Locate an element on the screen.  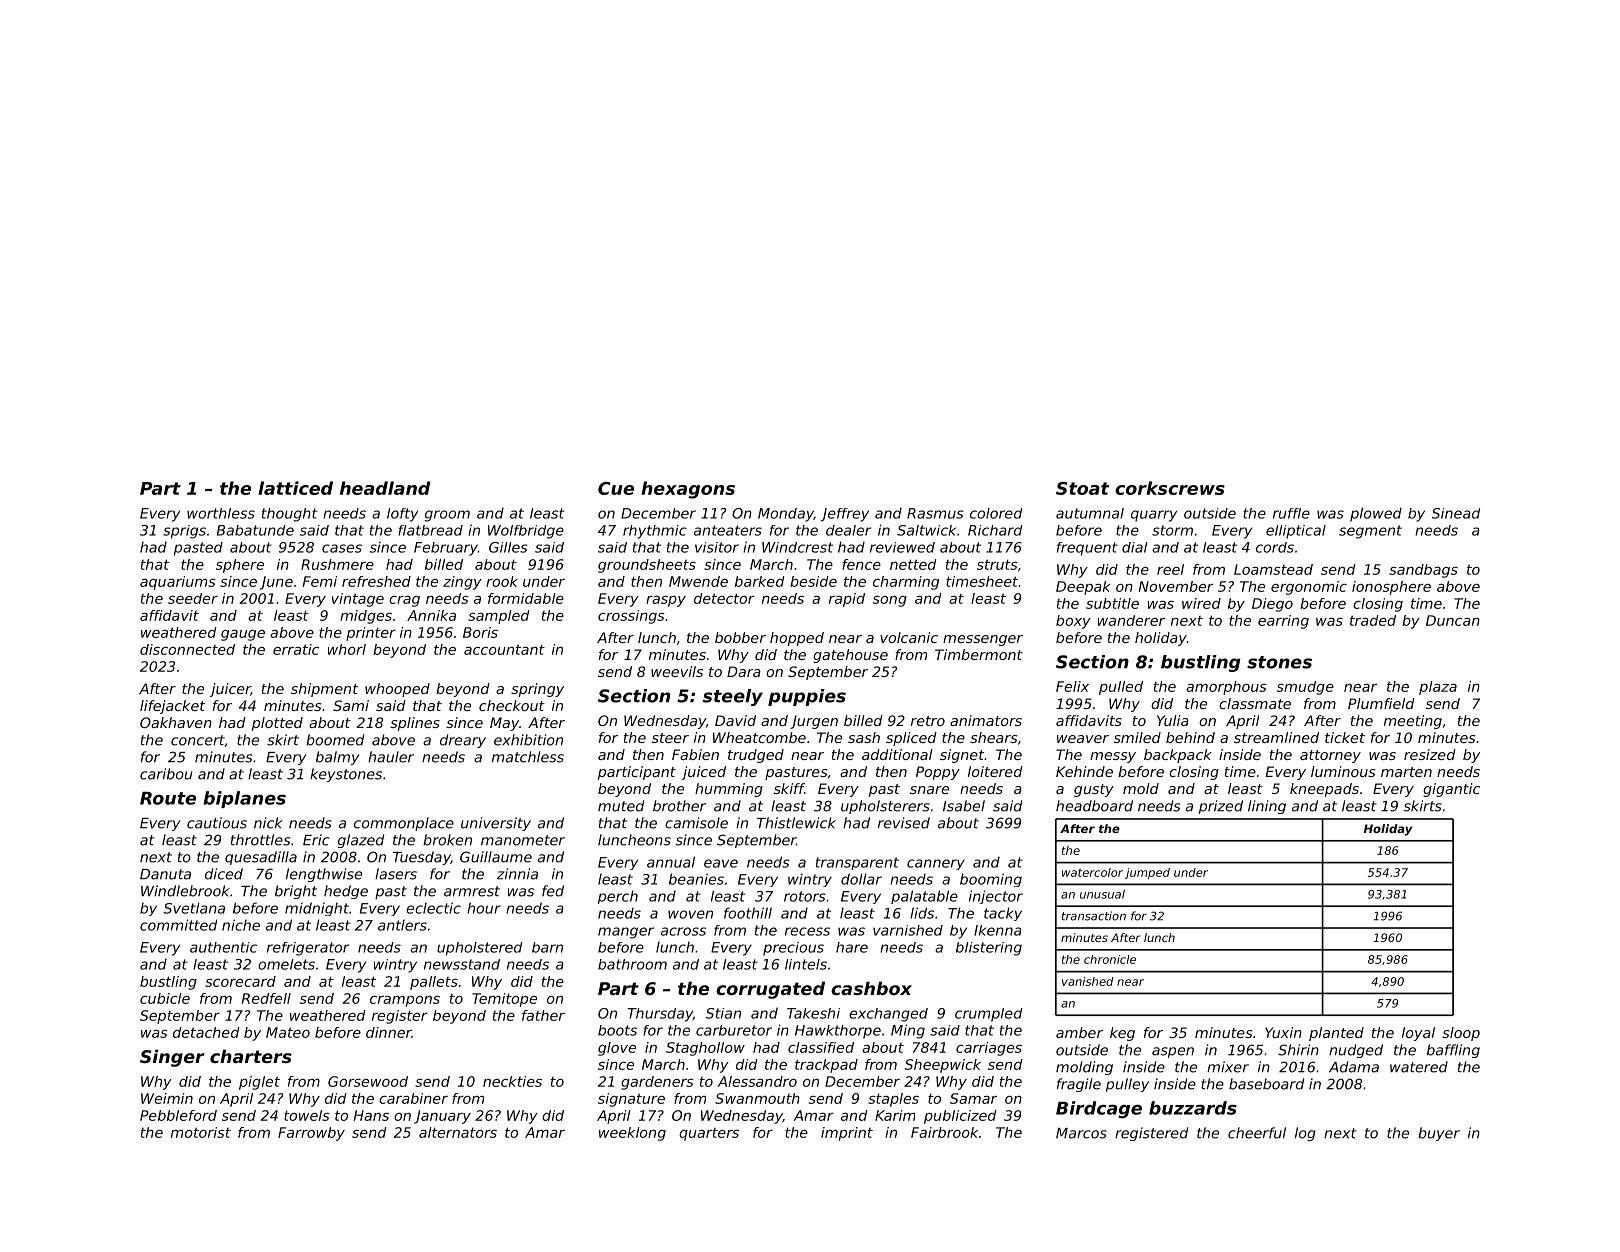
hare is located at coordinates (852, 947).
